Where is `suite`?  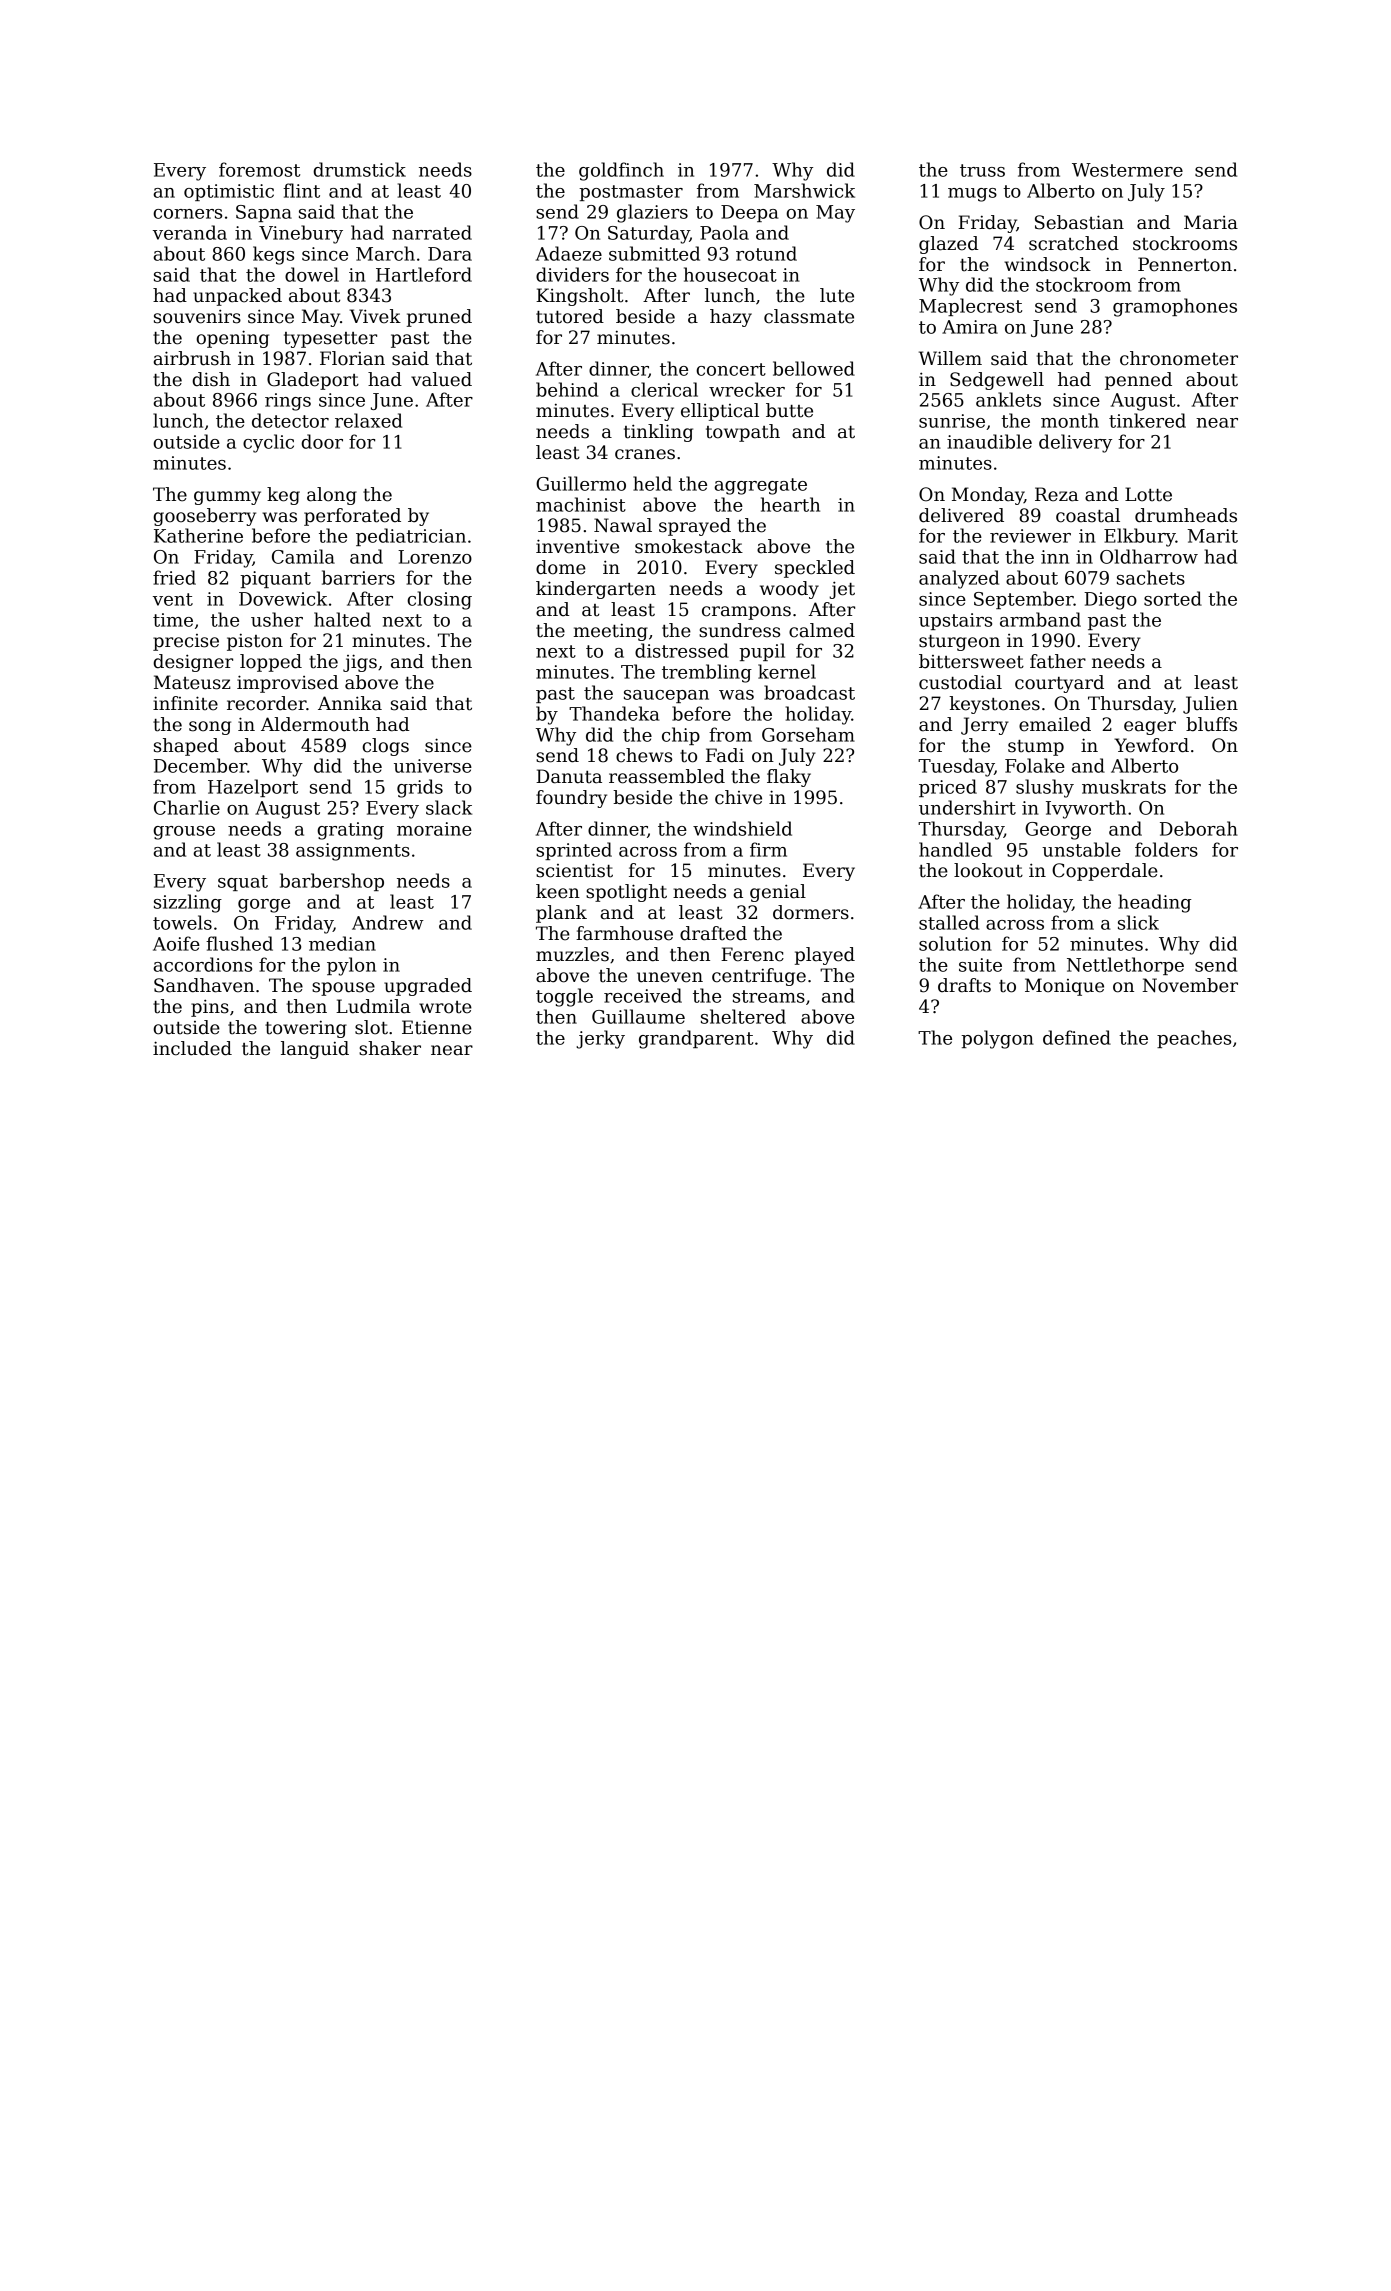 suite is located at coordinates (980, 965).
